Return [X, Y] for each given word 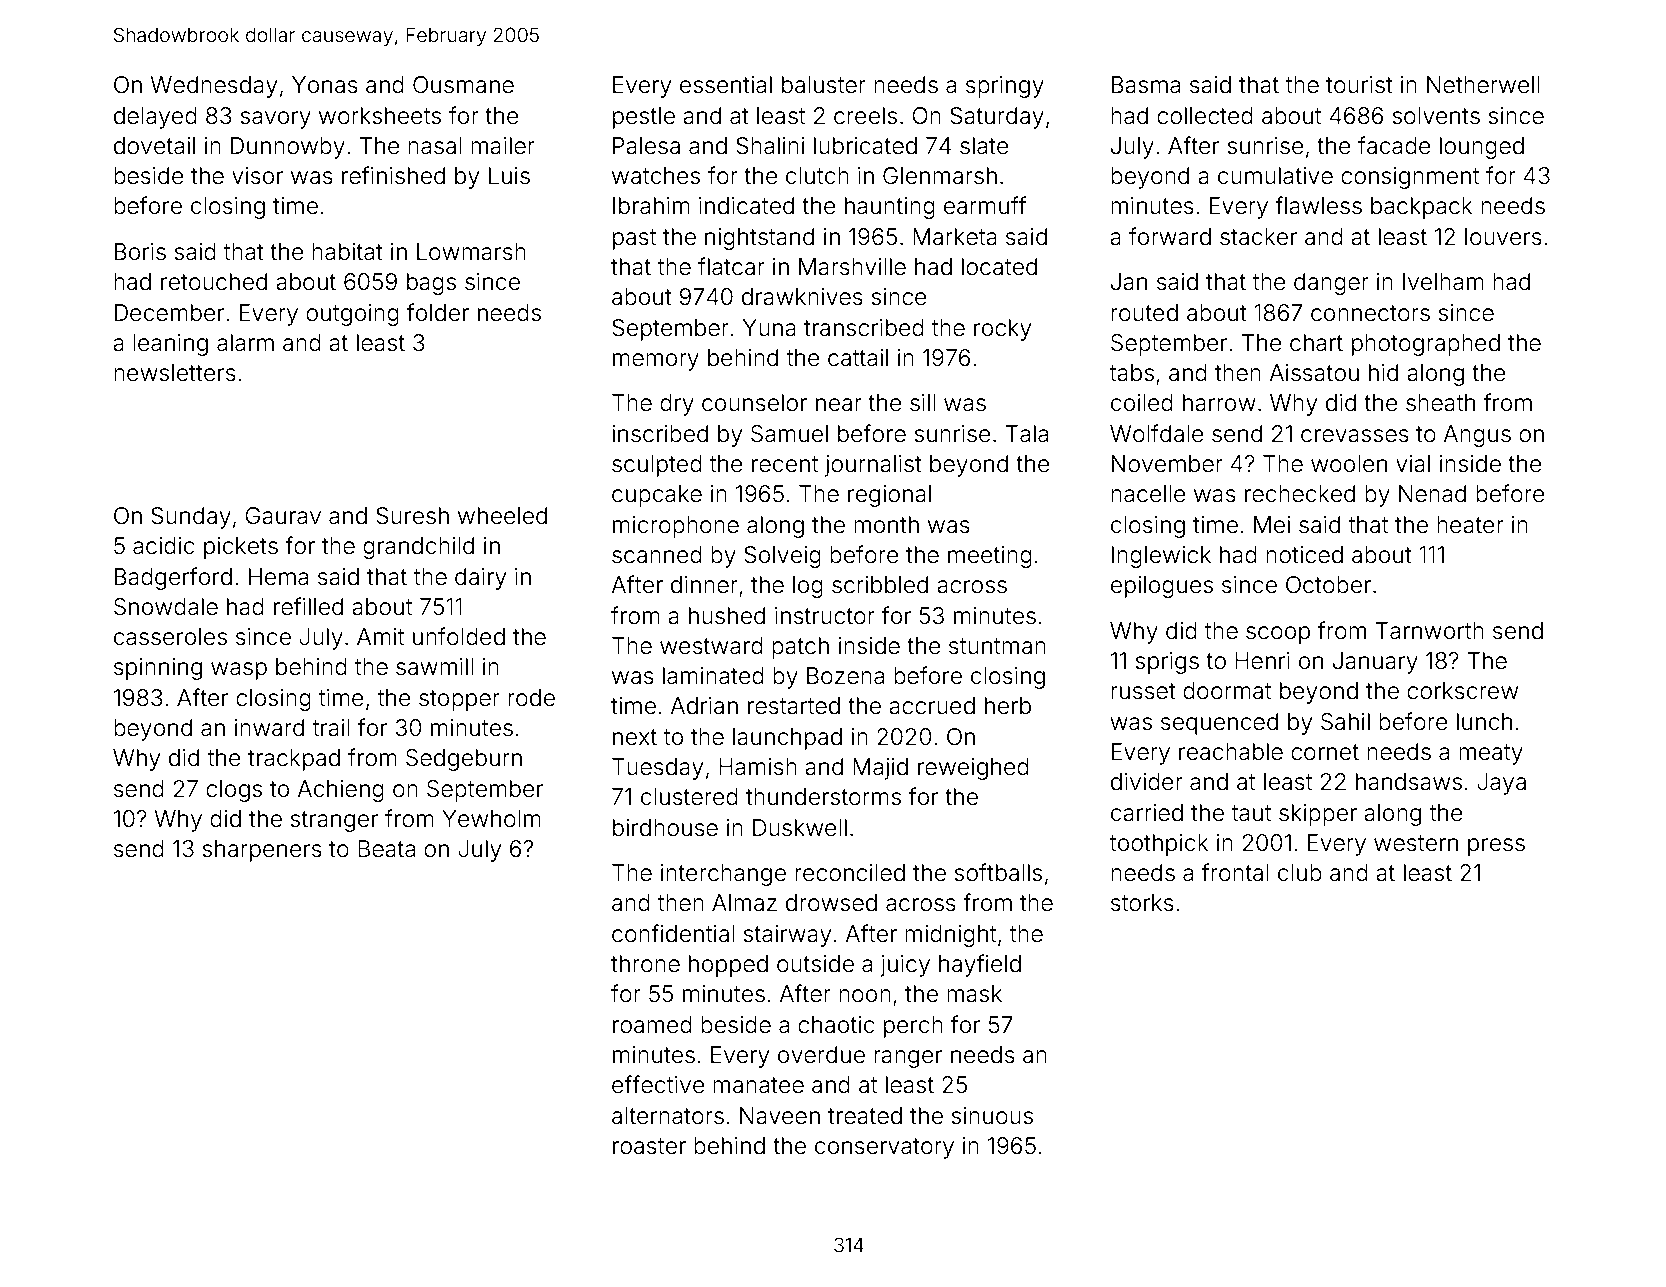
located [999, 267]
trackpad [294, 760]
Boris [140, 252]
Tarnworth [1429, 631]
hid [1383, 373]
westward [711, 646]
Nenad [1432, 494]
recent [785, 464]
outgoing [352, 315]
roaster [649, 1146]
